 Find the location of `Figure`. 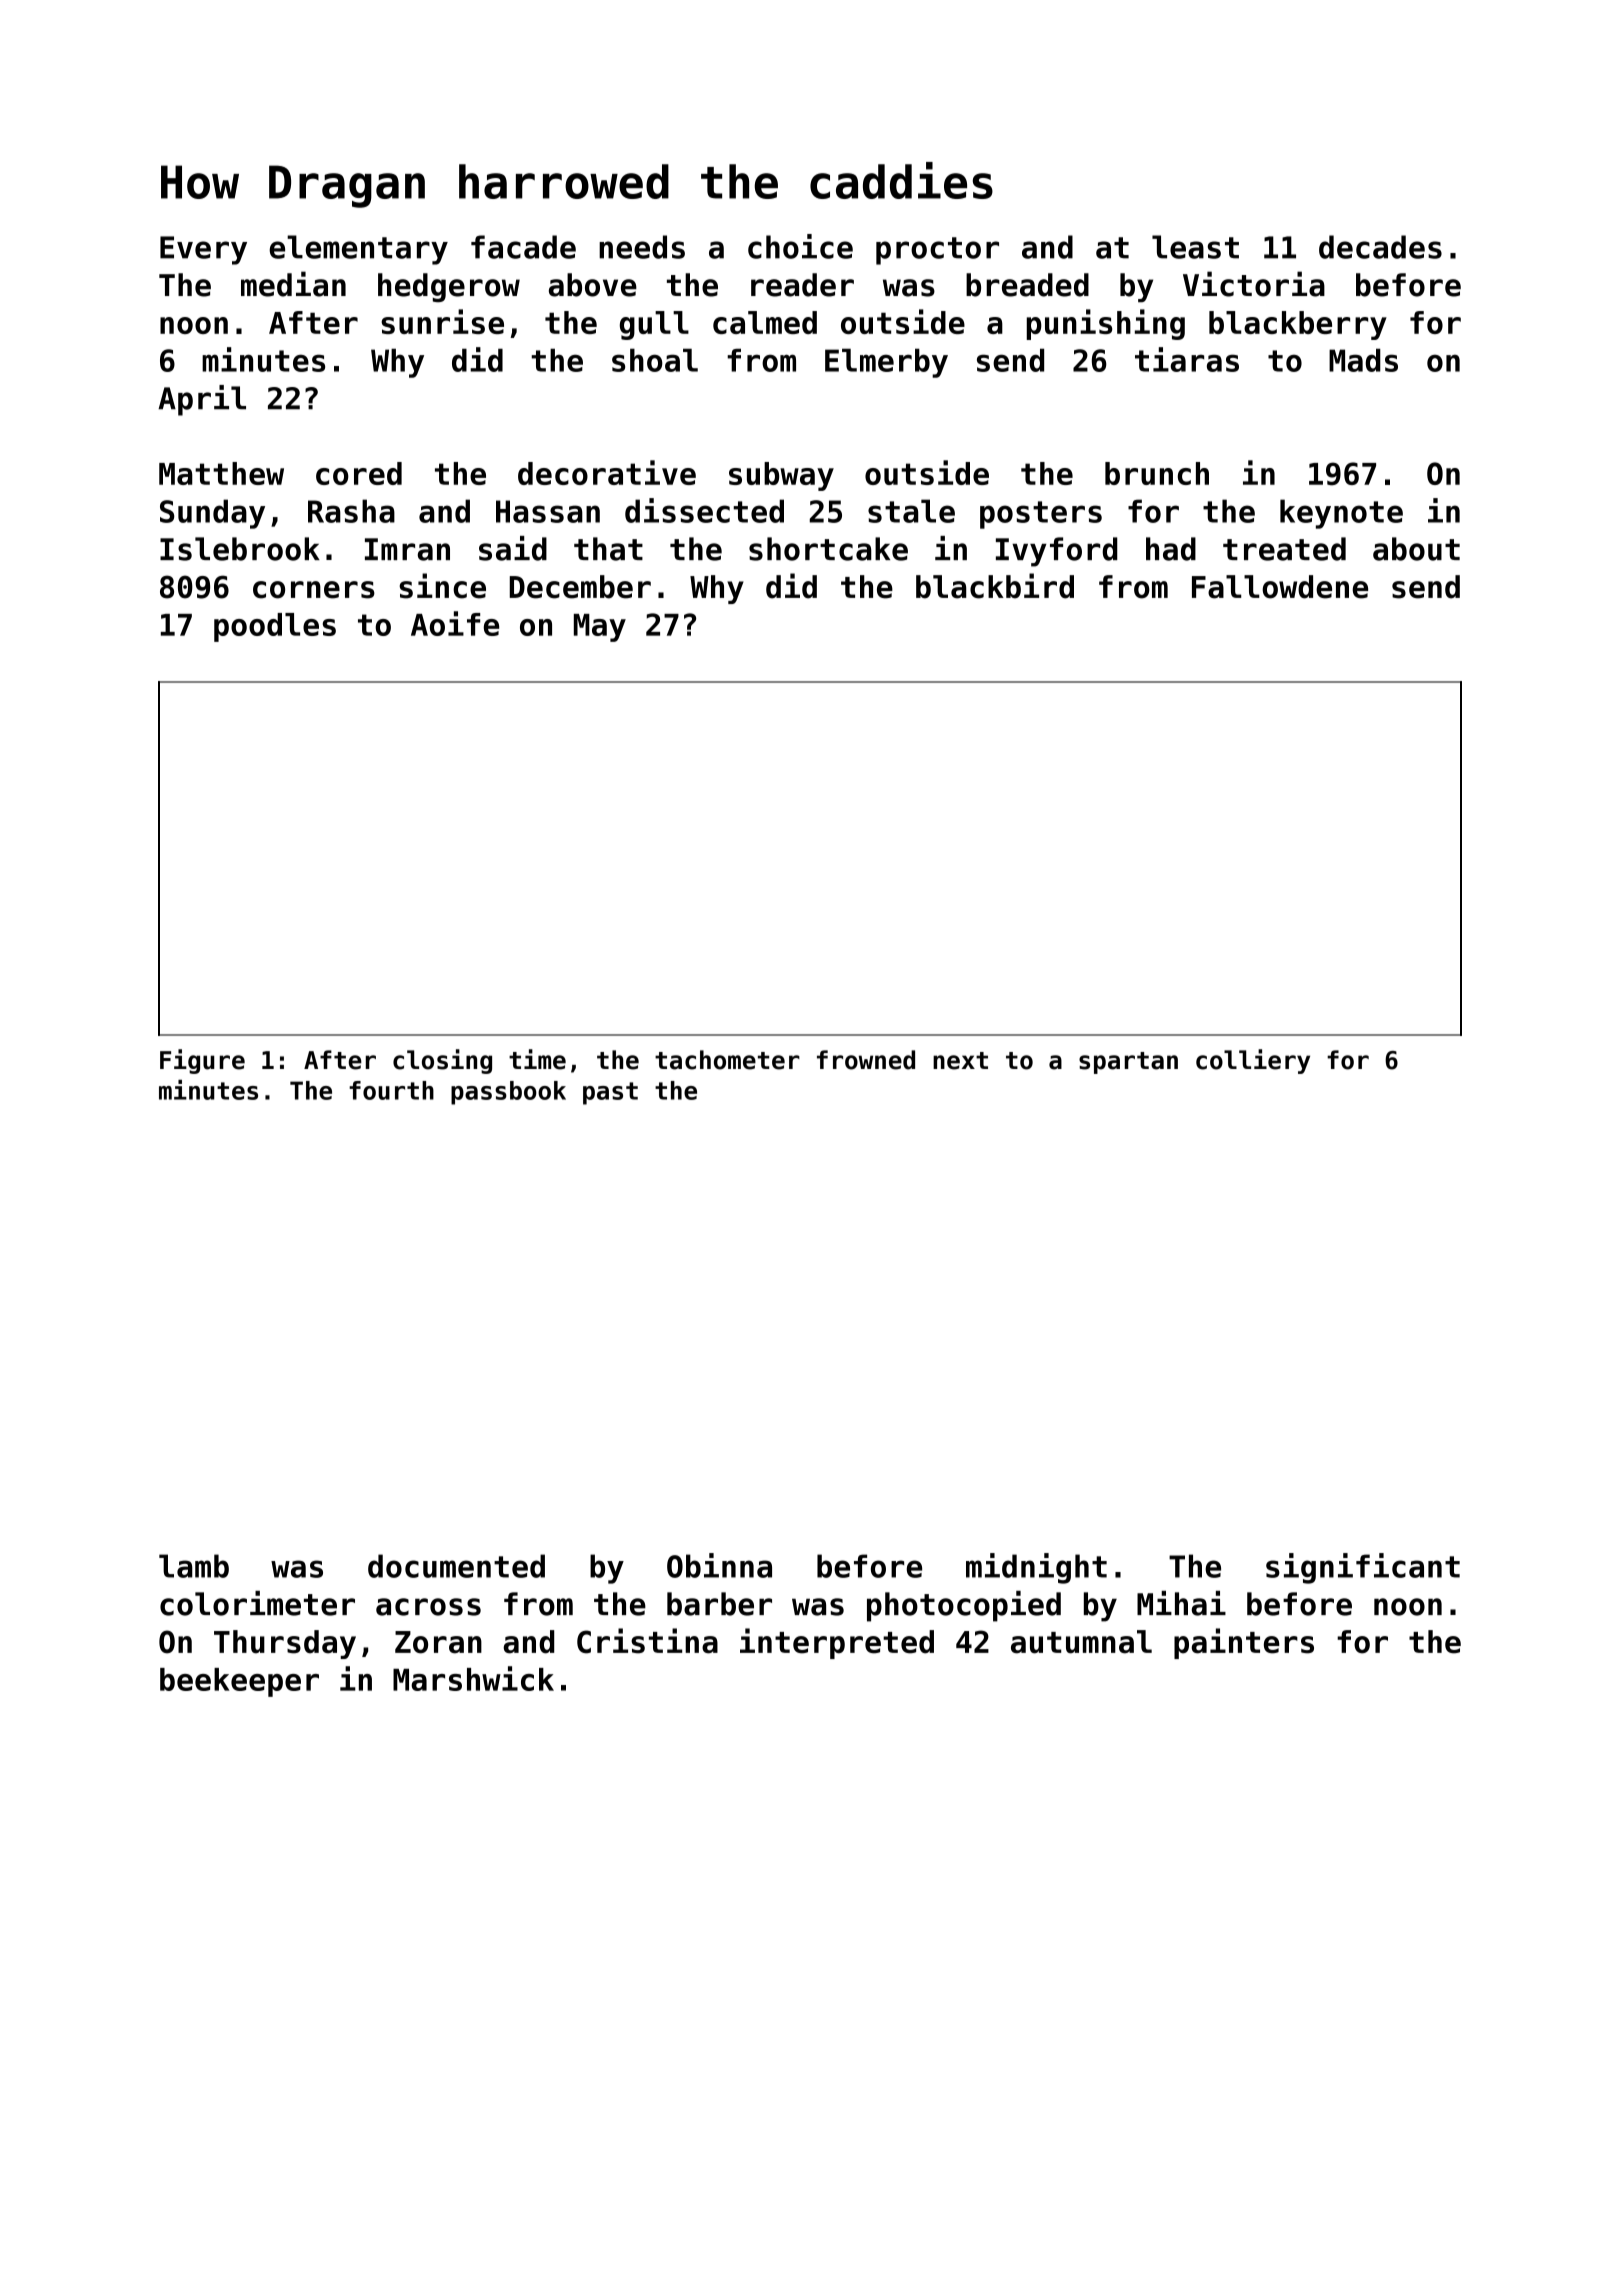

Figure is located at coordinates (202, 1061).
